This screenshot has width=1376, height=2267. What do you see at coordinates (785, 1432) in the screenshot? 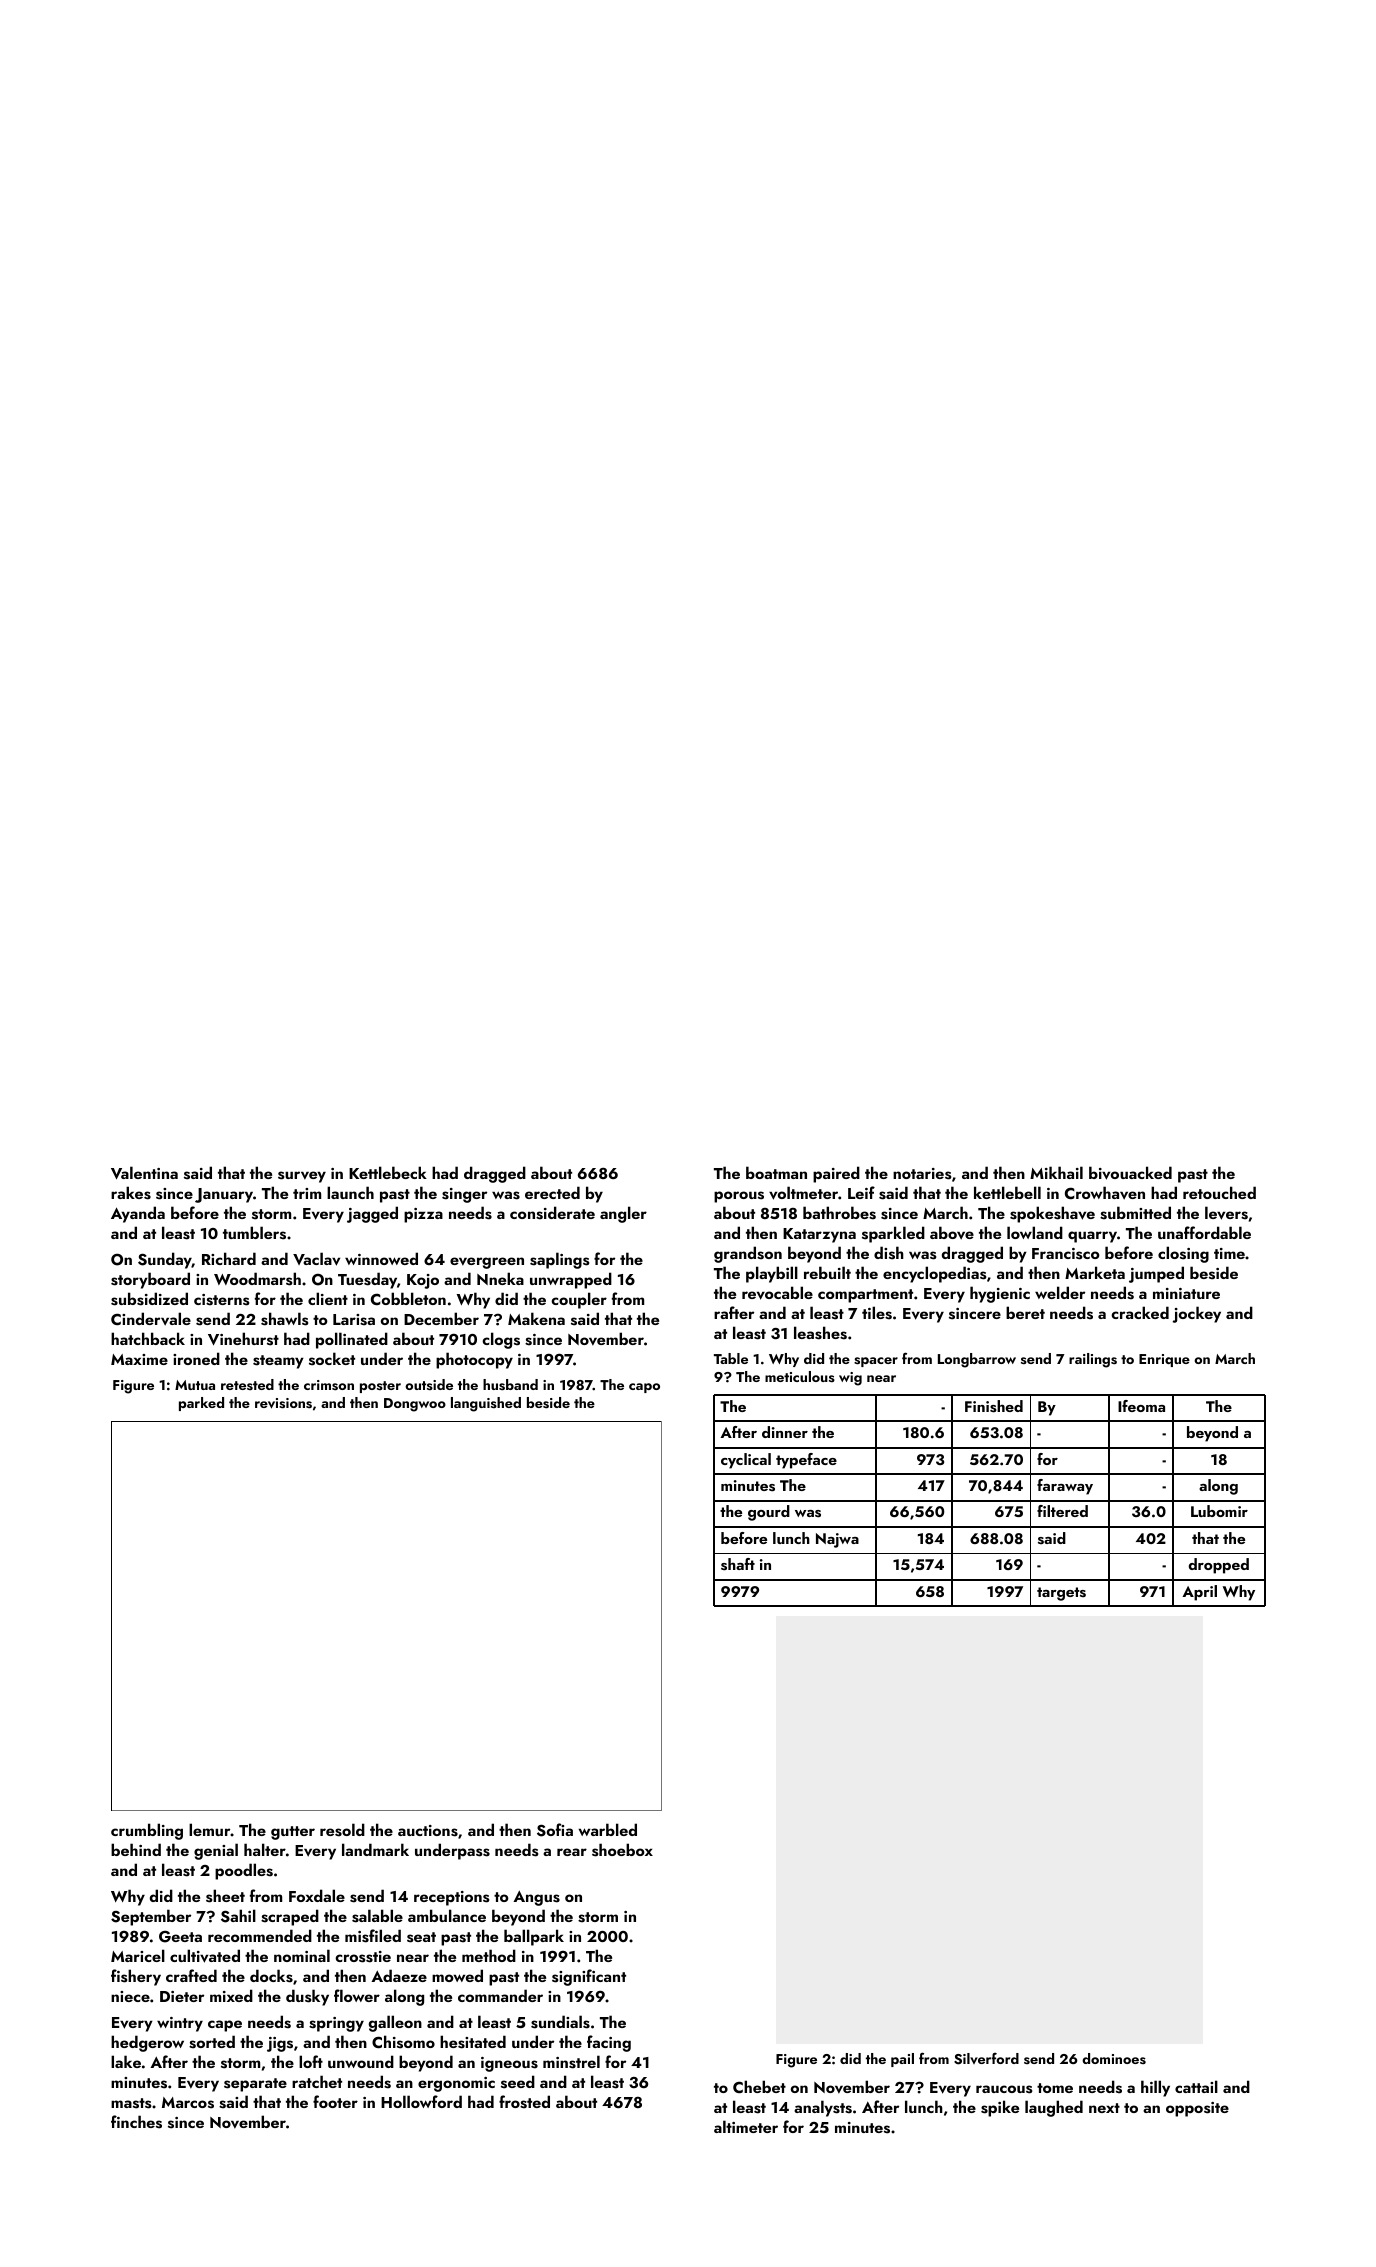
I see `dinner` at bounding box center [785, 1432].
